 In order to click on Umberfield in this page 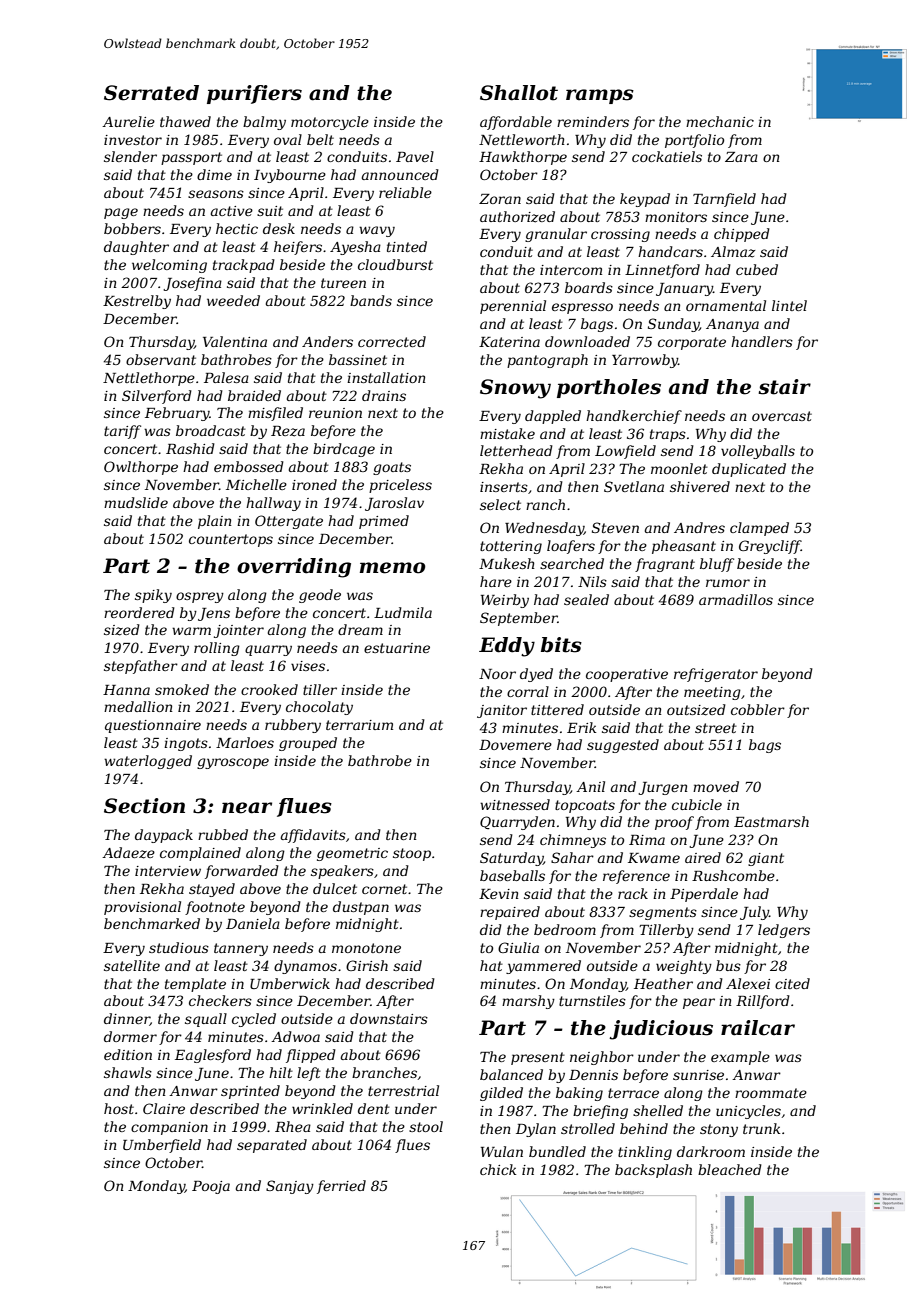, I will do `click(162, 1146)`.
